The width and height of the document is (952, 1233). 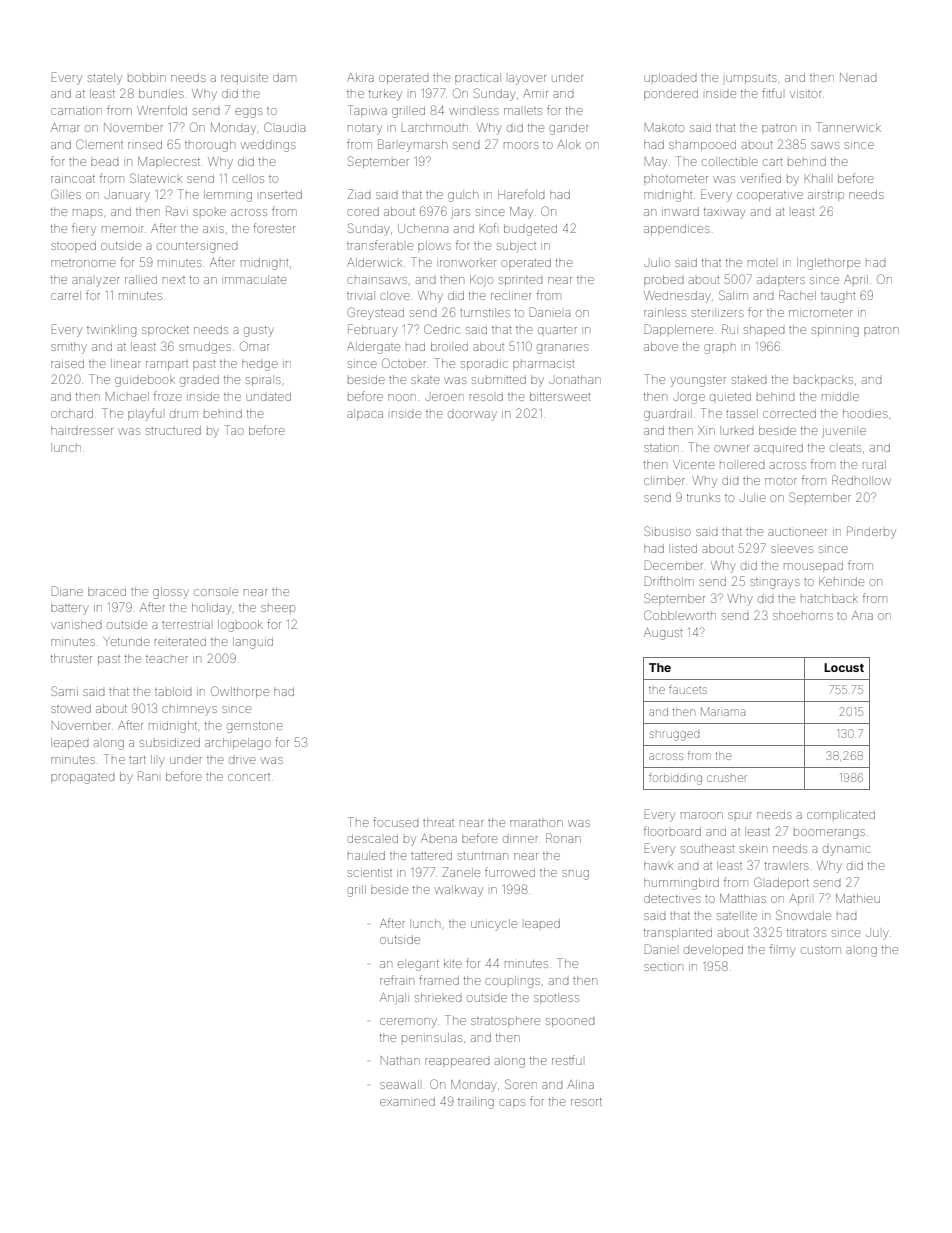 What do you see at coordinates (184, 414) in the document?
I see `drum` at bounding box center [184, 414].
